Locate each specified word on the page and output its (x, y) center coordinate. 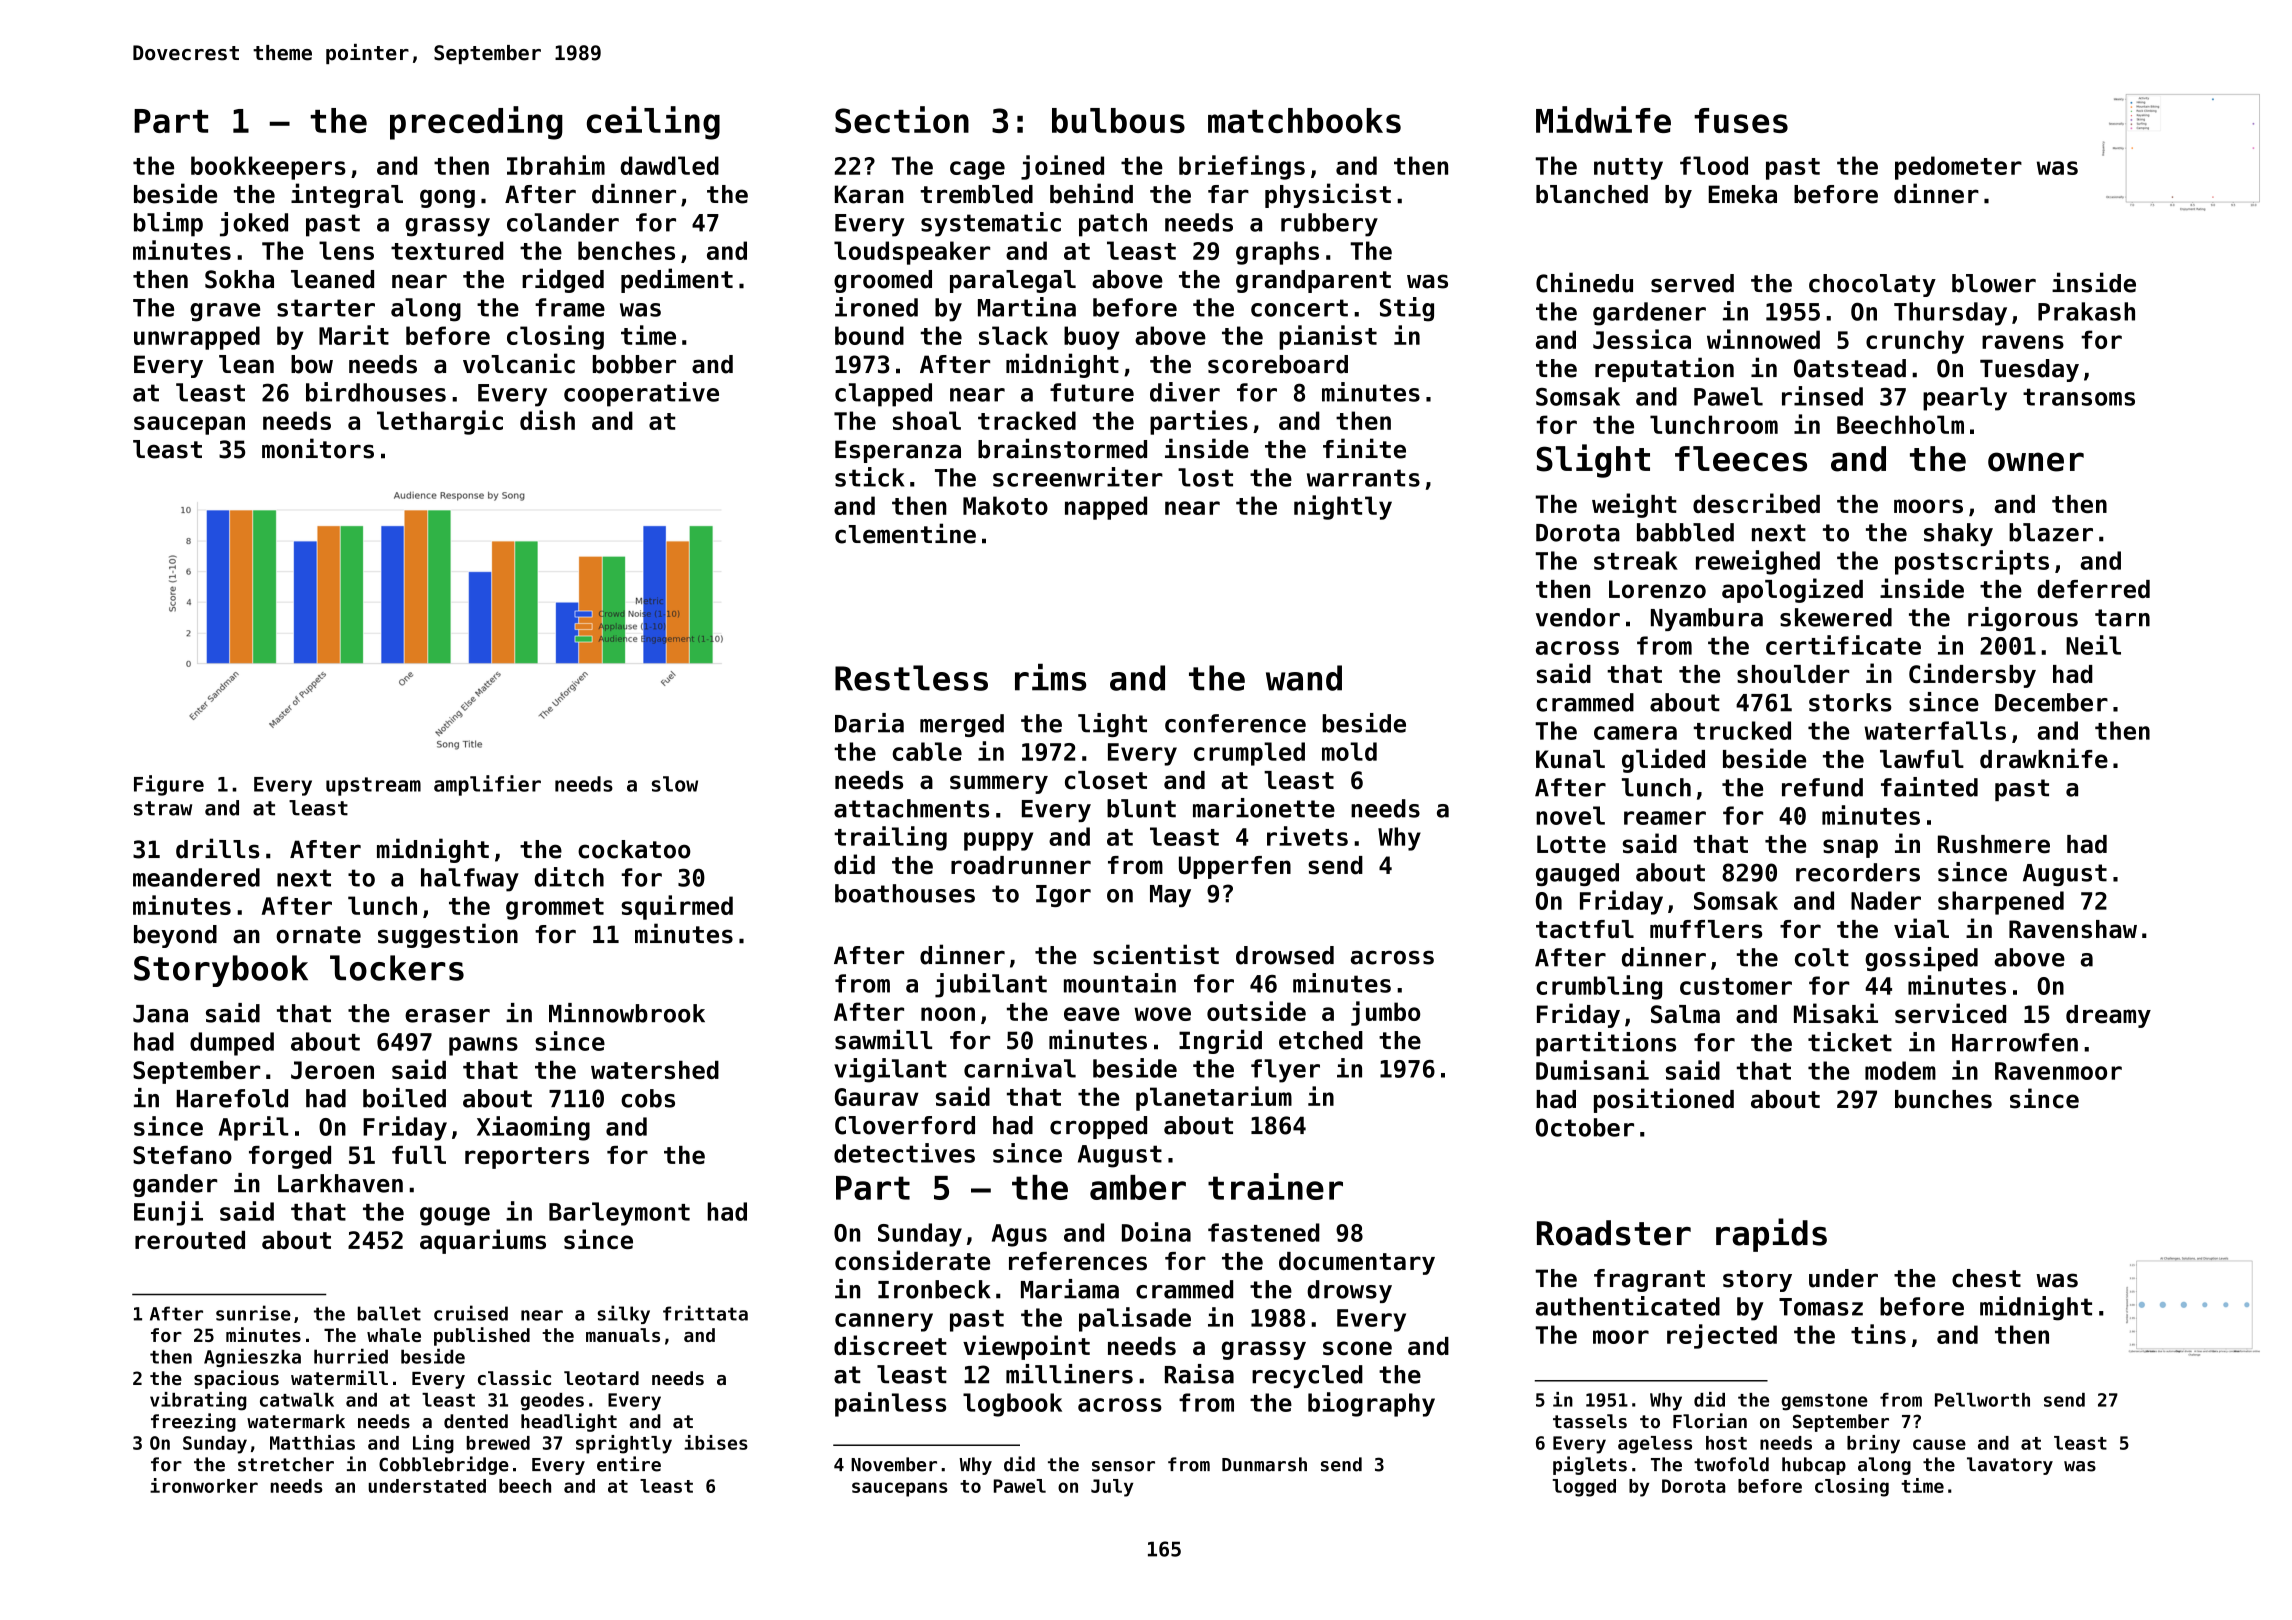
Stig (1407, 309)
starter (326, 308)
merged (962, 725)
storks (1850, 702)
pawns (483, 1046)
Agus (1019, 1235)
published (482, 1336)
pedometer (1958, 168)
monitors (318, 448)
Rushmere (1994, 844)
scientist (1156, 954)
